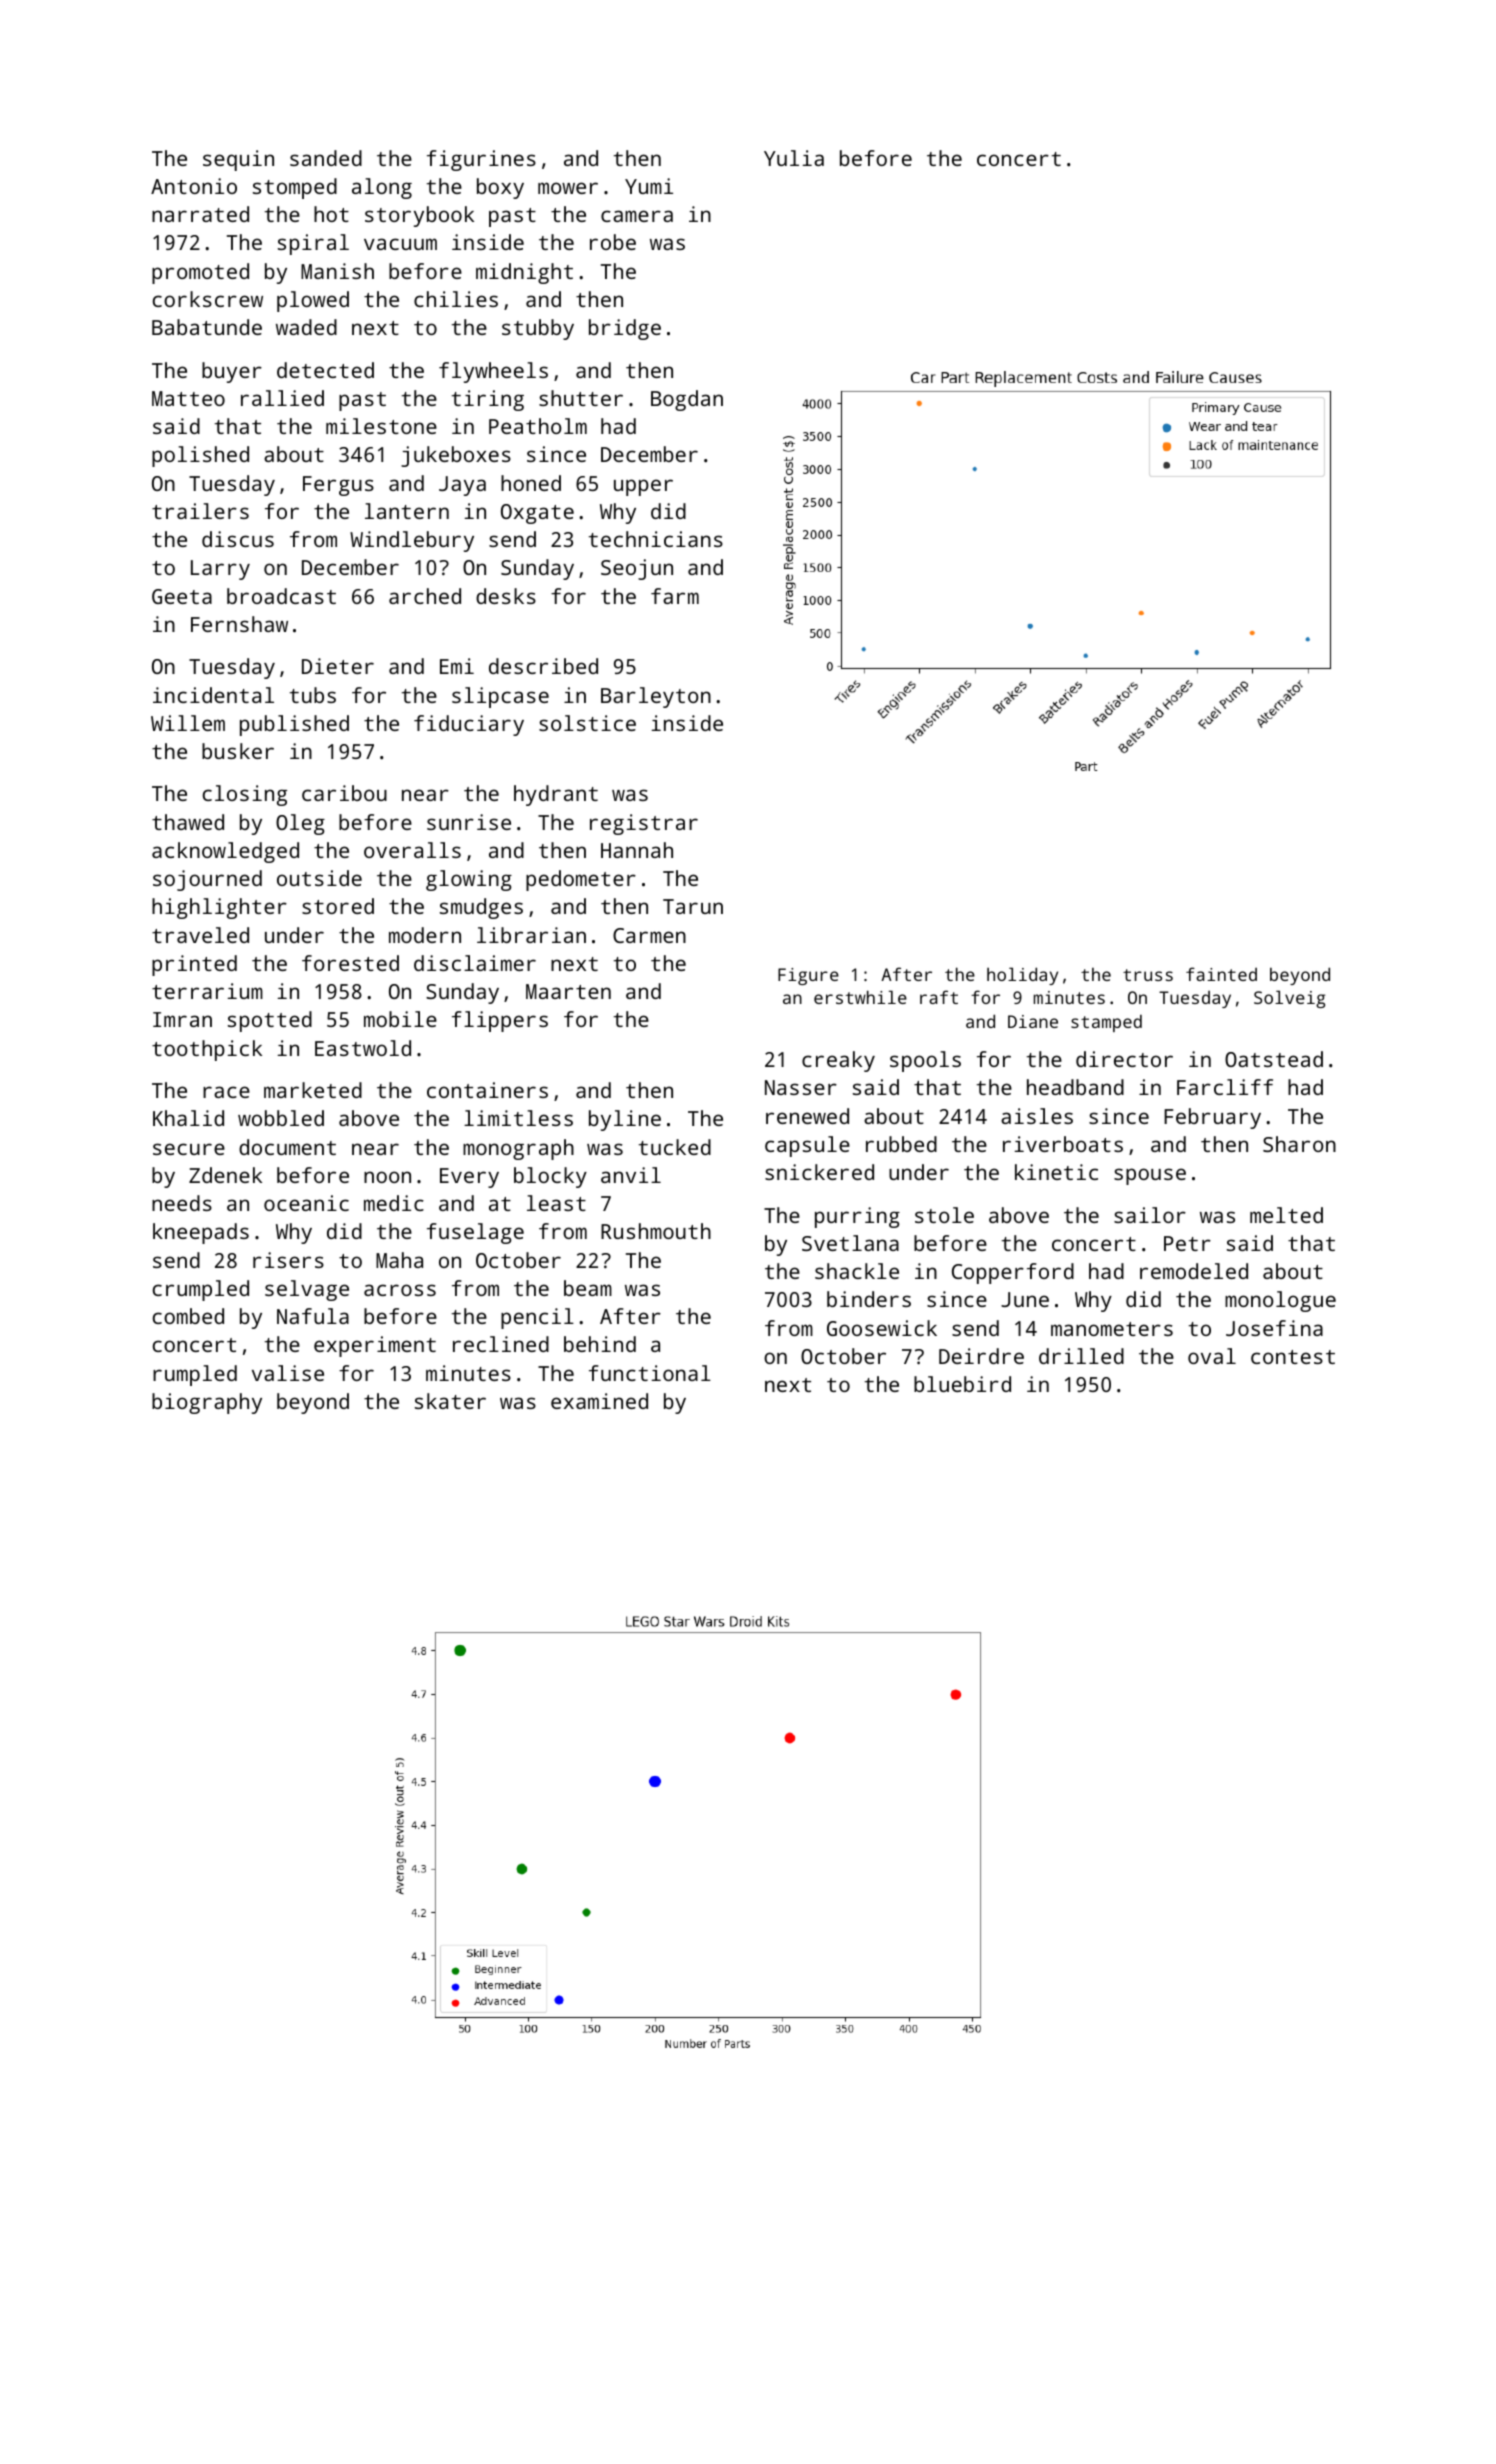  I want to click on sanded, so click(326, 158).
